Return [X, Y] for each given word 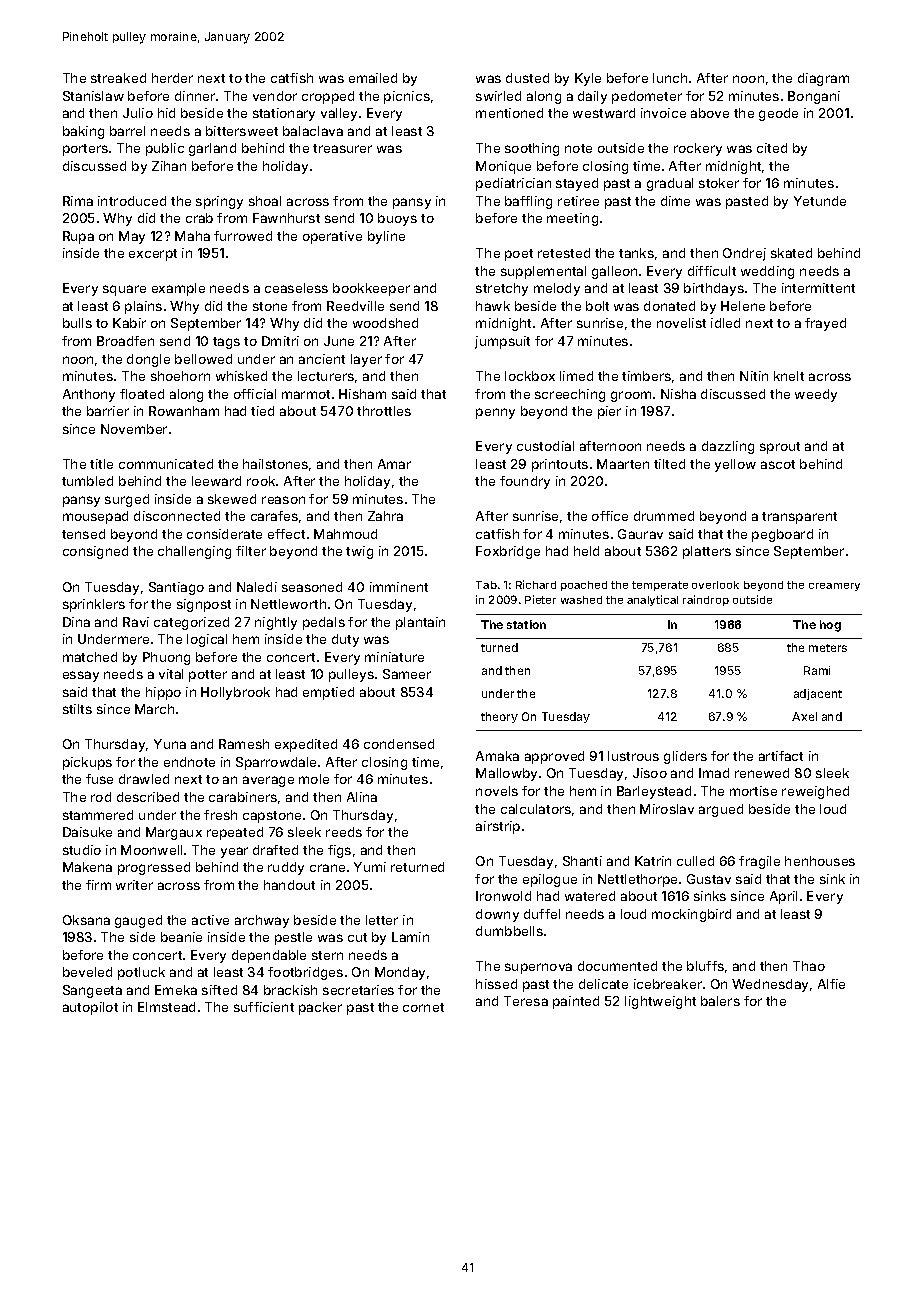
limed [576, 376]
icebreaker [668, 984]
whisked [241, 376]
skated [791, 253]
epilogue [550, 880]
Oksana [86, 920]
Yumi [370, 867]
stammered [98, 815]
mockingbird [691, 915]
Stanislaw [93, 96]
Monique [503, 167]
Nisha [678, 394]
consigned [95, 552]
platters [707, 552]
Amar [394, 464]
